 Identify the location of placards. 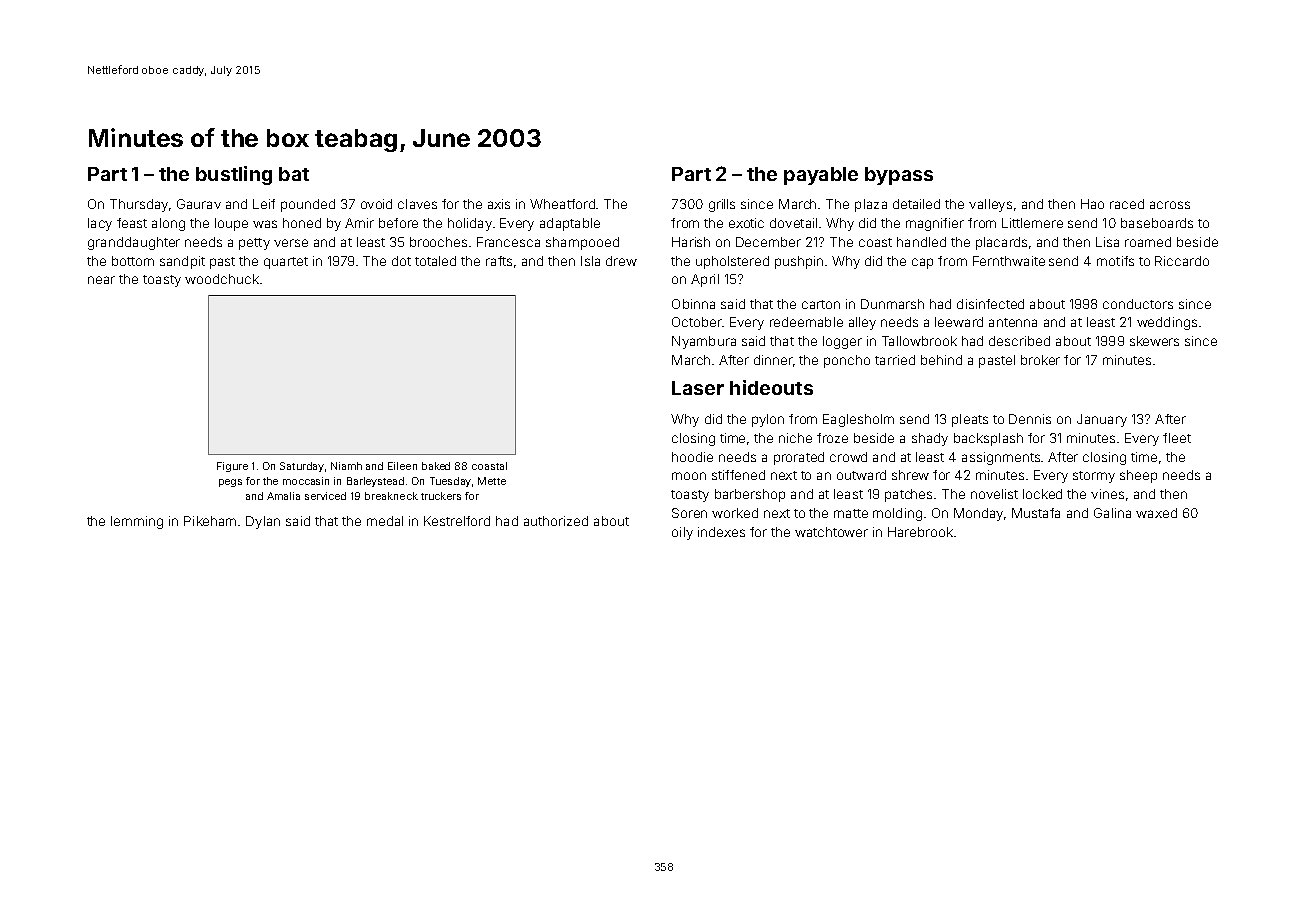
(1001, 243).
